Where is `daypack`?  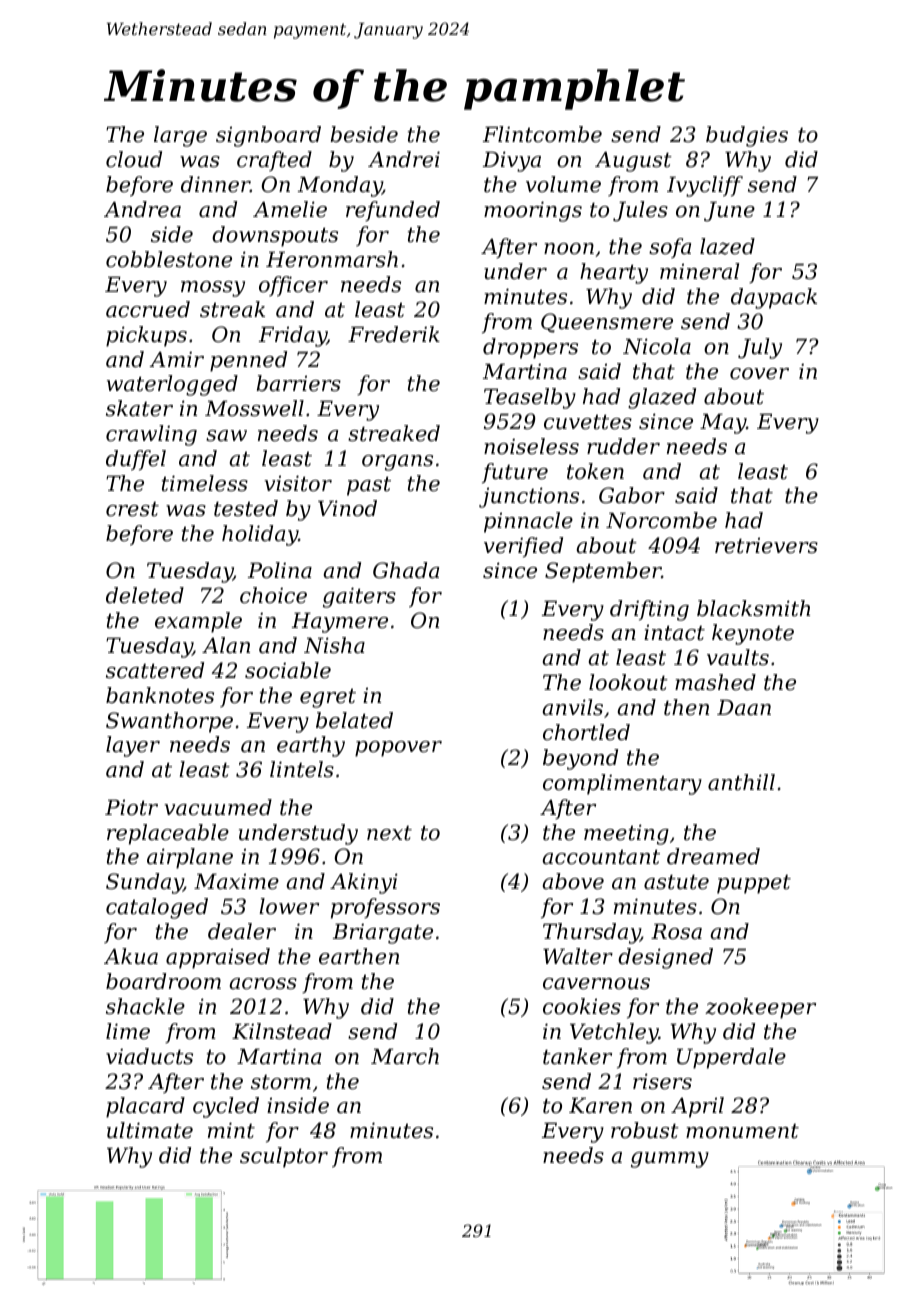 daypack is located at coordinates (774, 298).
